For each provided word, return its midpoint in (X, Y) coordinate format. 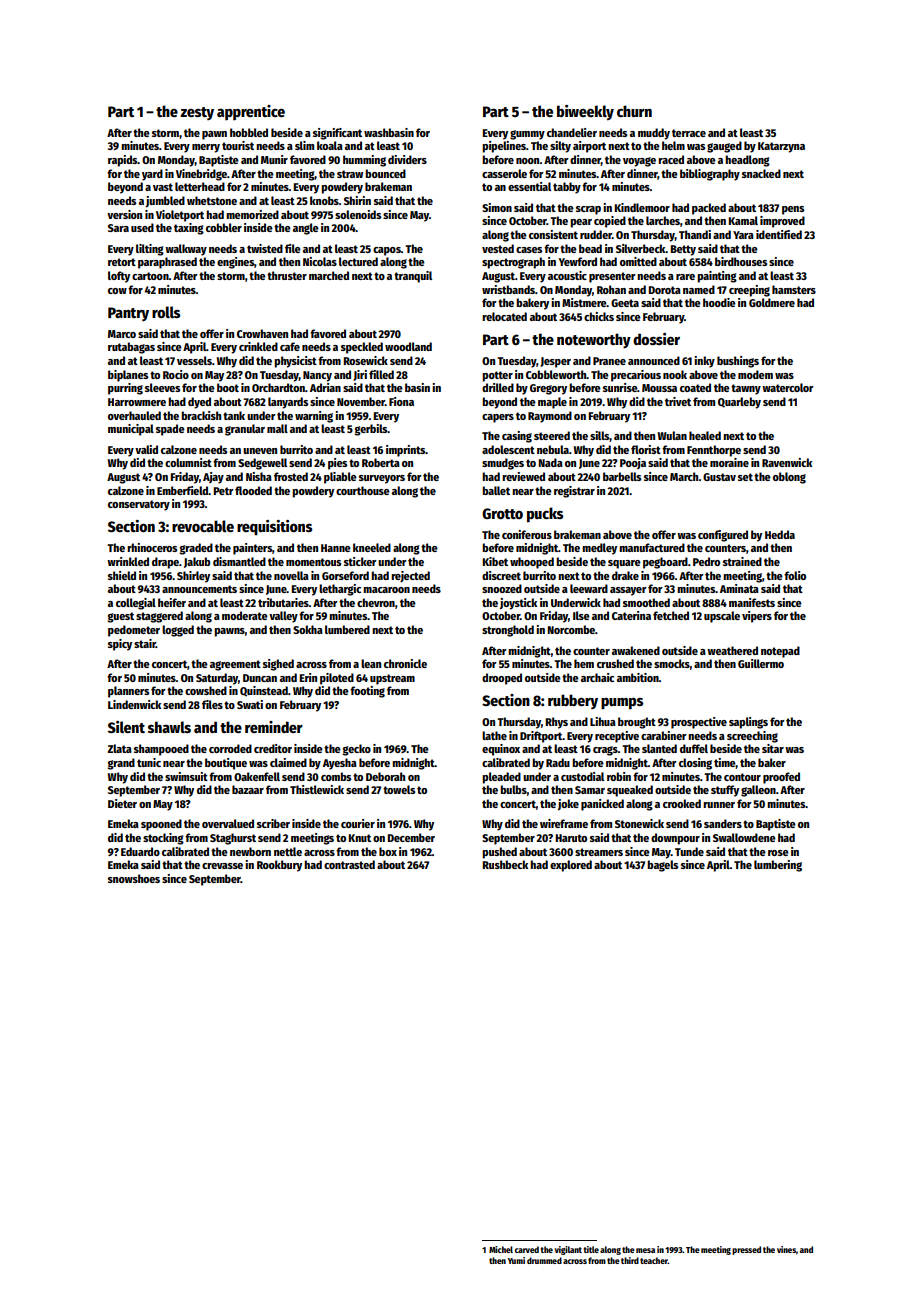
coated (695, 387)
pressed (746, 1250)
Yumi (516, 1260)
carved (527, 1249)
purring (125, 389)
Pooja (633, 463)
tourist (238, 145)
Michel (501, 1249)
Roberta (381, 462)
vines (786, 1249)
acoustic (567, 275)
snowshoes (134, 878)
